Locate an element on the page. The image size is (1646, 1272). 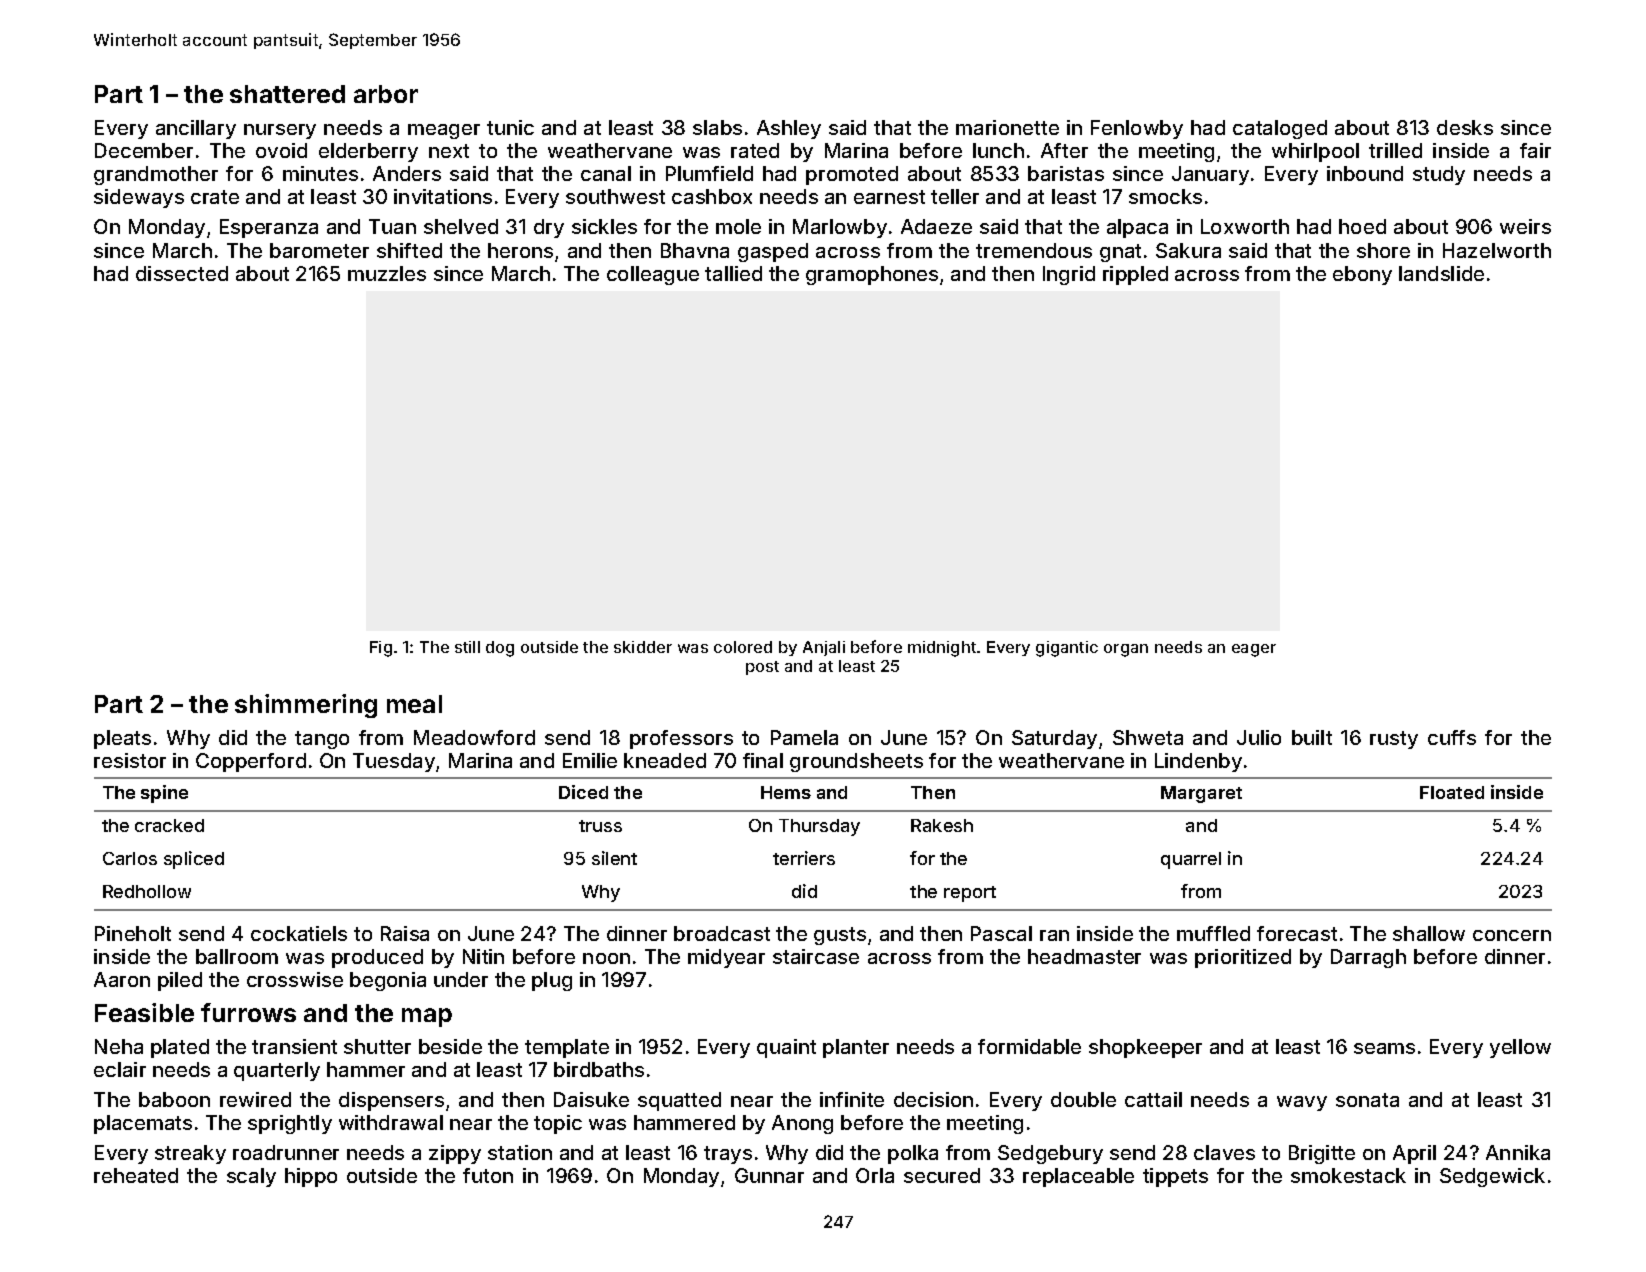
arbor is located at coordinates (386, 94).
